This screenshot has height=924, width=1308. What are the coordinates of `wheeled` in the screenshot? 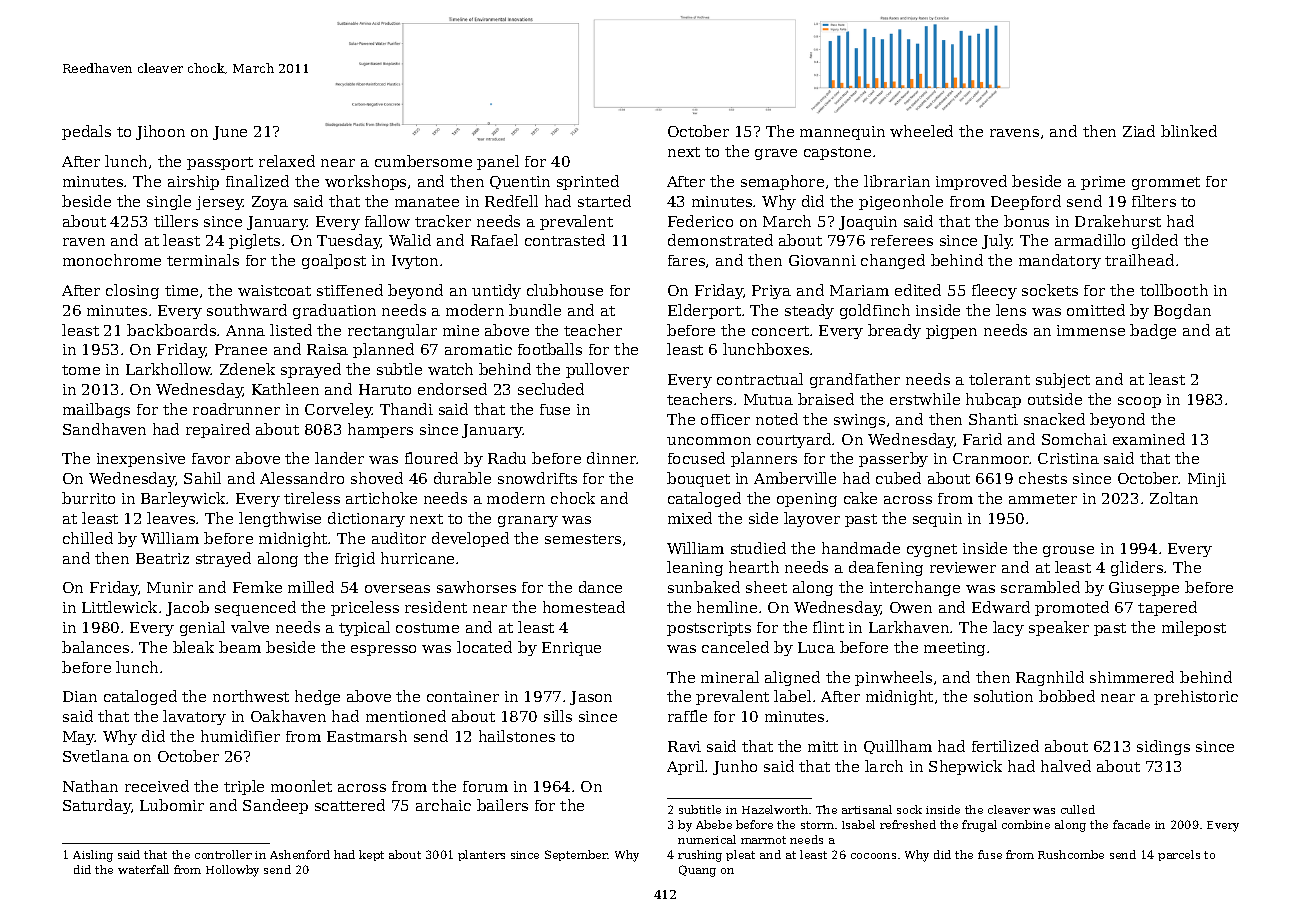 It's located at (921, 131).
